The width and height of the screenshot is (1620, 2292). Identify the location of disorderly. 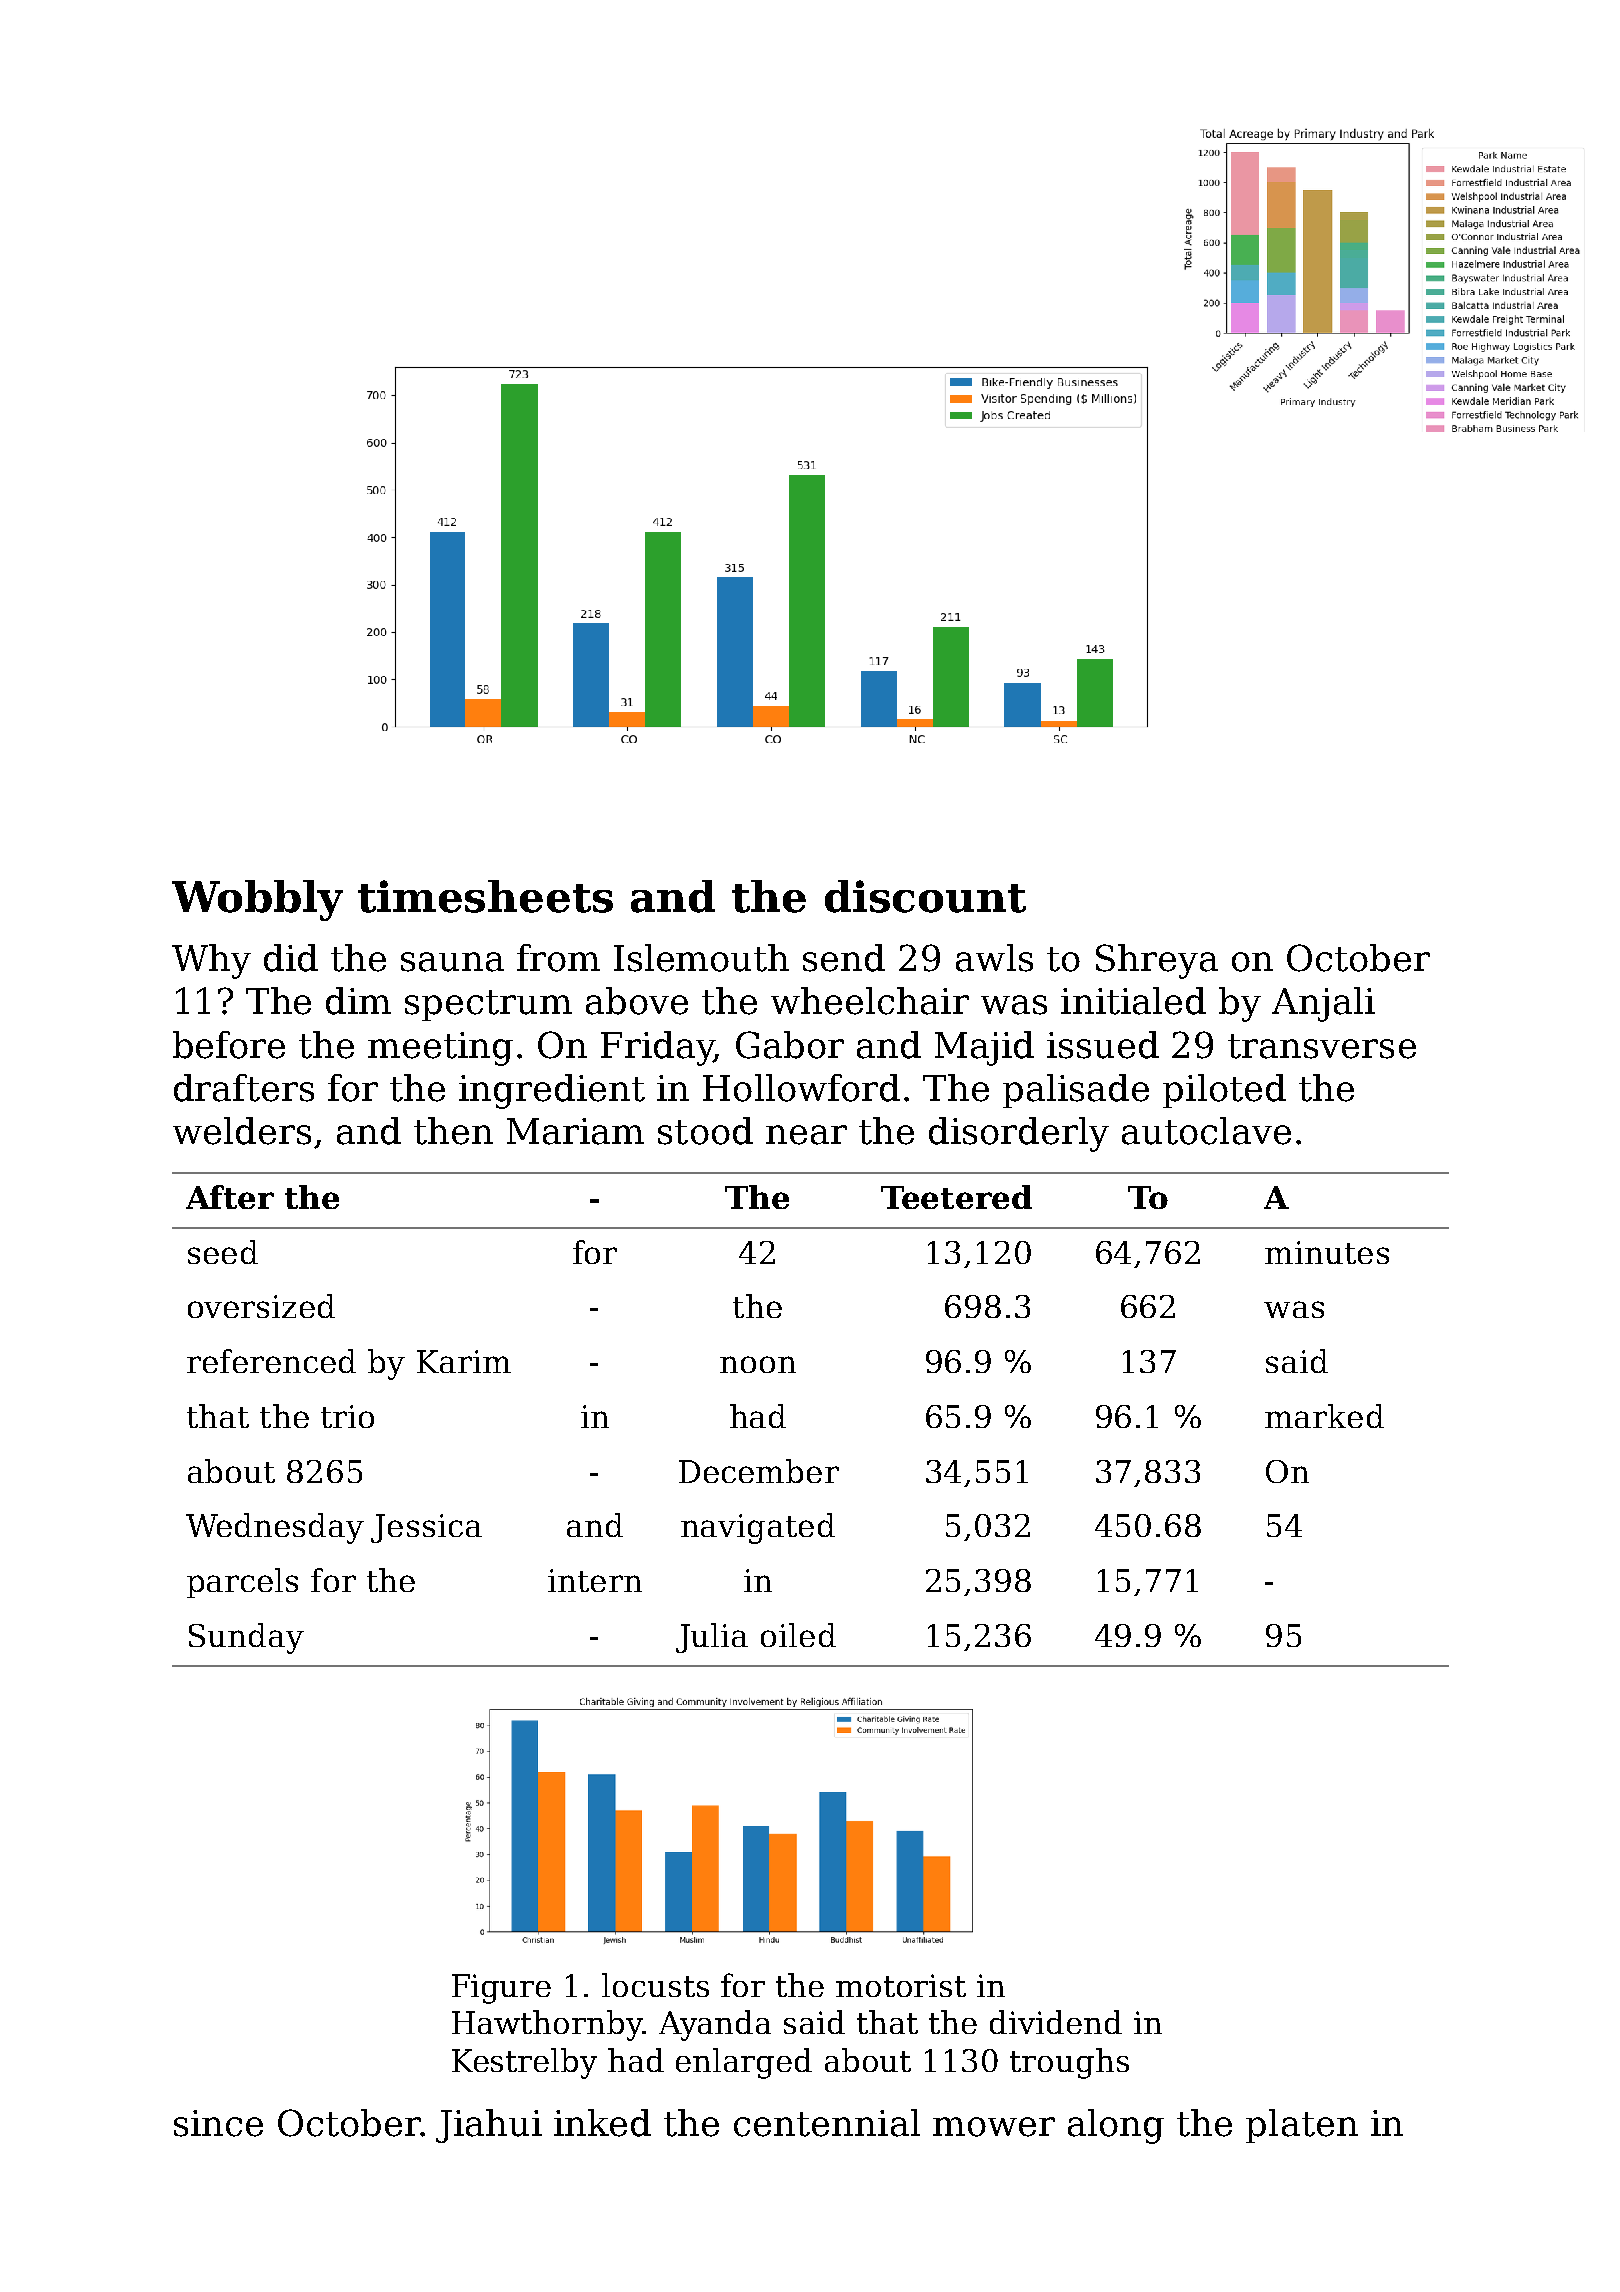
(1019, 1134).
